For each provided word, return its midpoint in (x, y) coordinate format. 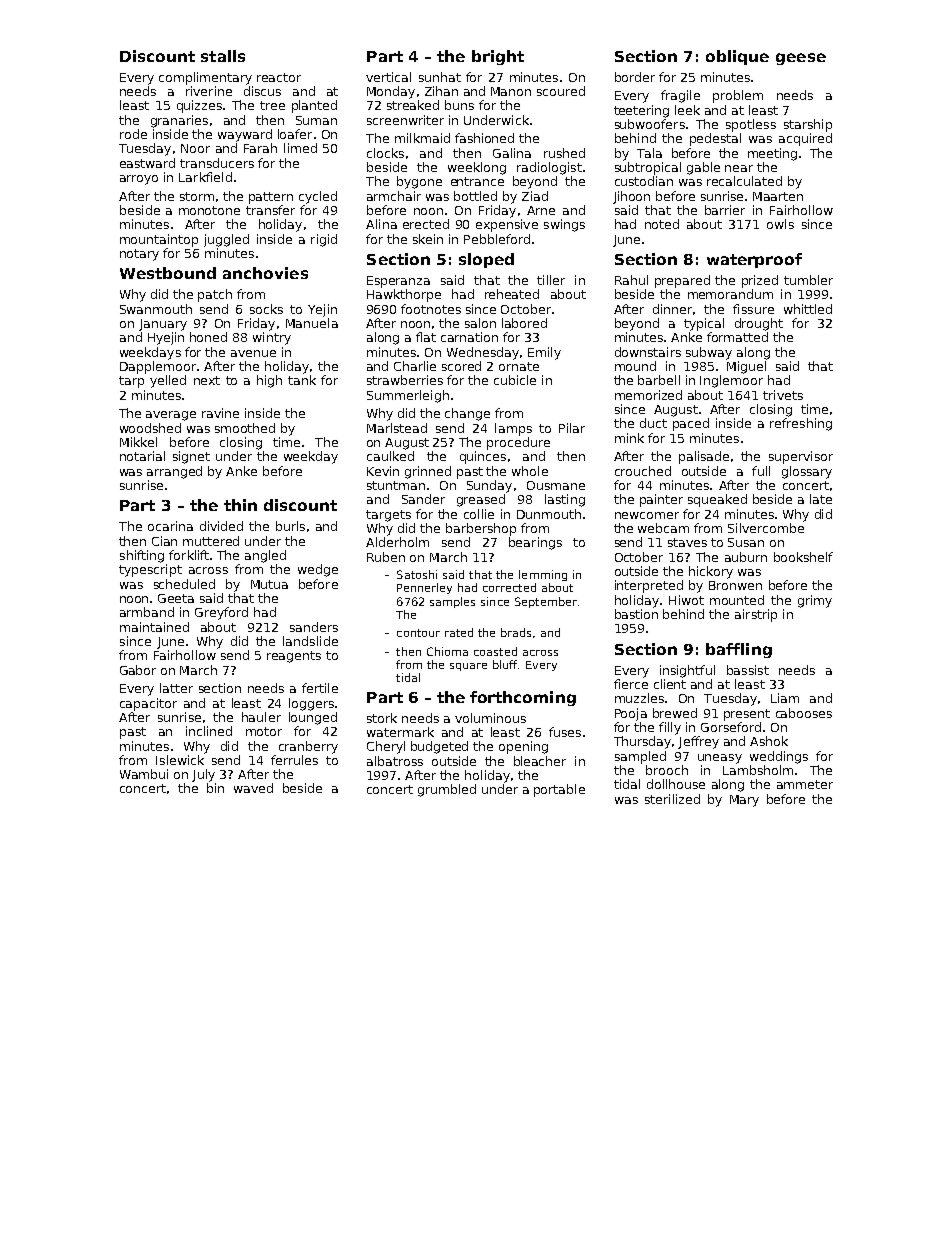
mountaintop (159, 240)
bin (215, 788)
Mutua (269, 584)
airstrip (756, 615)
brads (516, 632)
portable (559, 790)
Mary (744, 801)
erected (426, 224)
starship (808, 125)
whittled (808, 309)
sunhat (440, 77)
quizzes (199, 106)
